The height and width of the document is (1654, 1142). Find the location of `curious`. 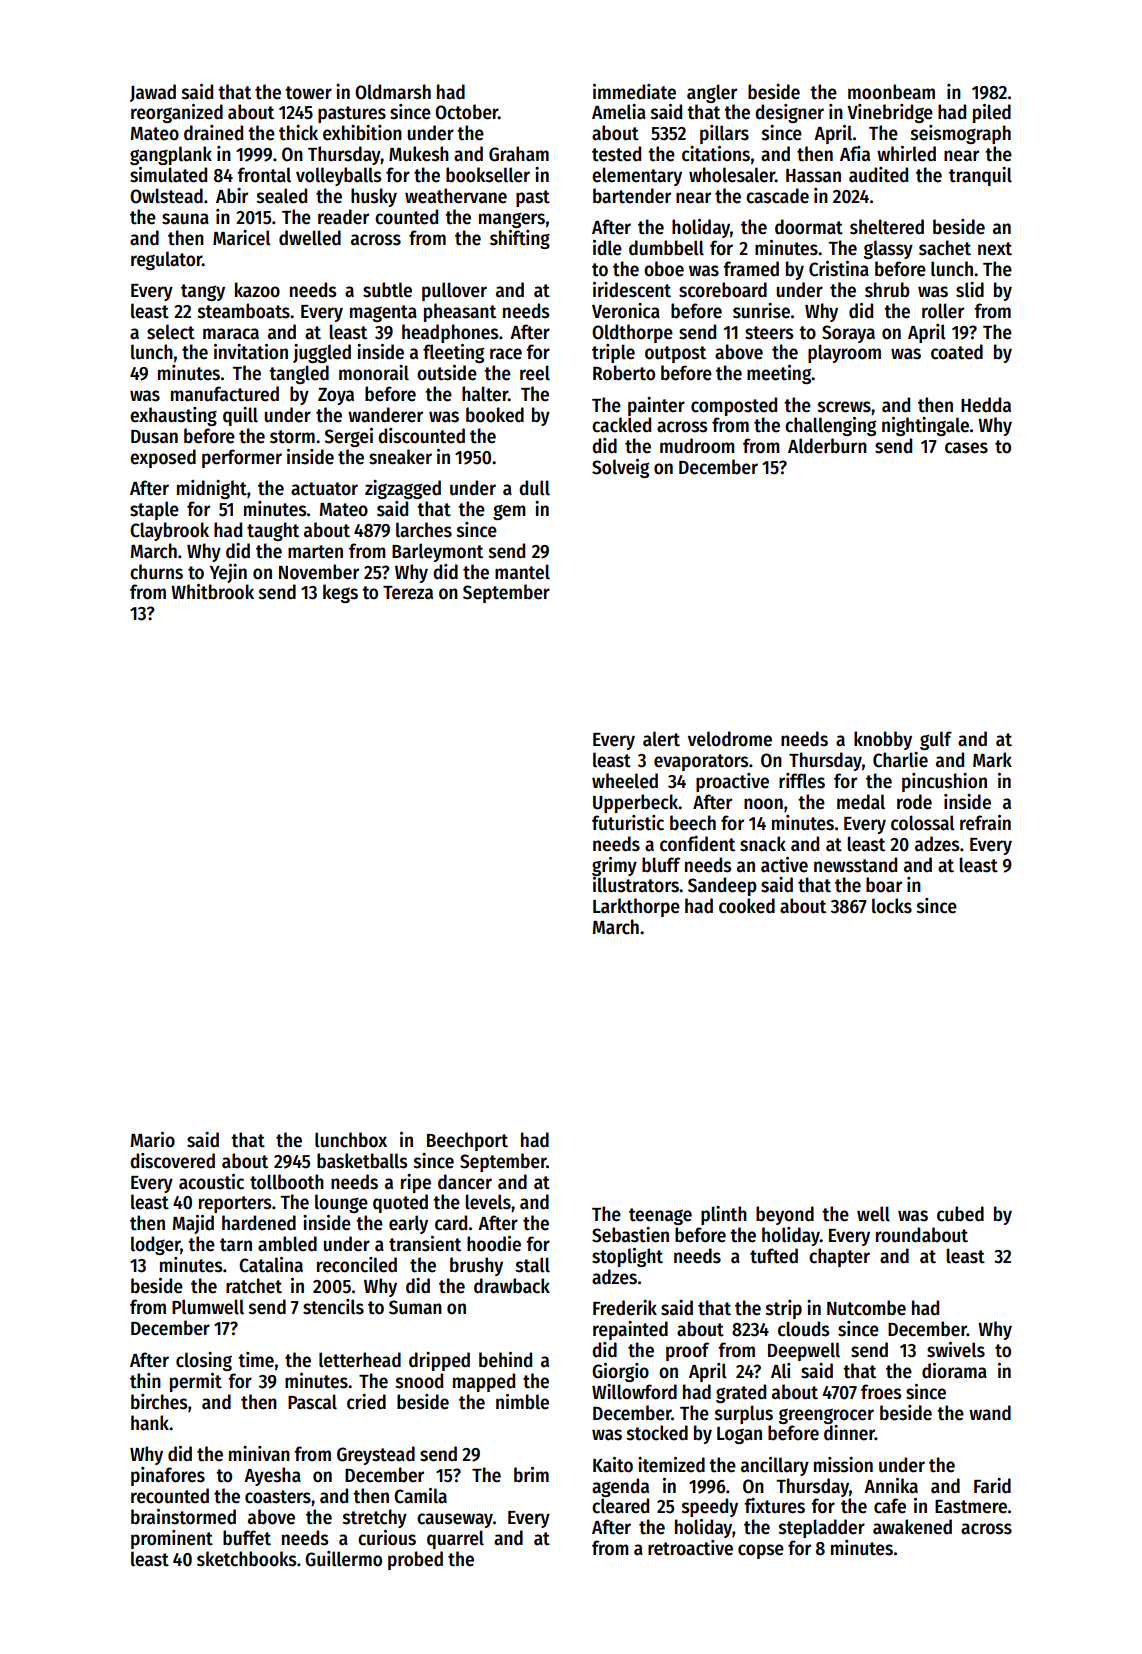

curious is located at coordinates (387, 1538).
